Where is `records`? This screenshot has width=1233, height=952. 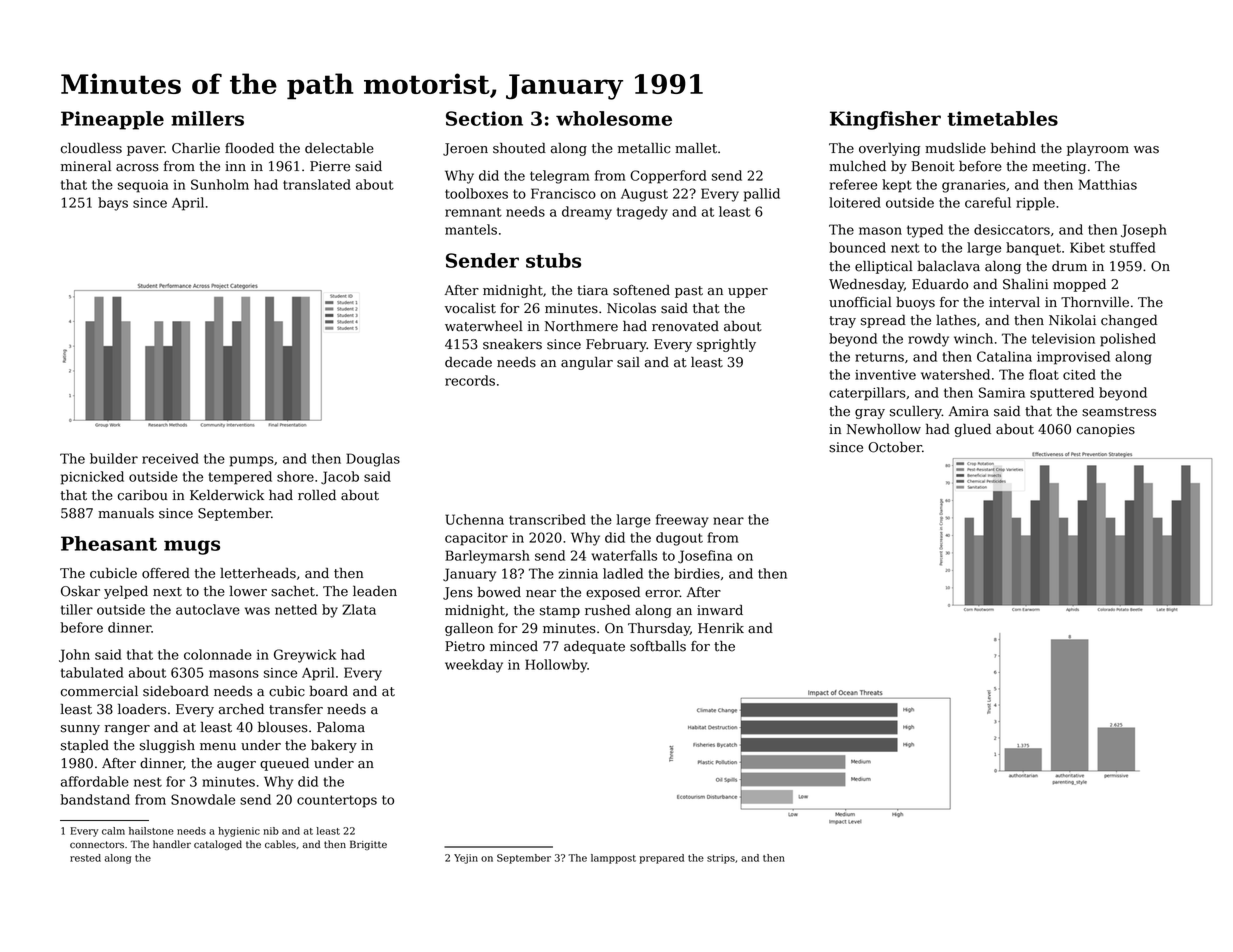 records is located at coordinates (470, 380).
